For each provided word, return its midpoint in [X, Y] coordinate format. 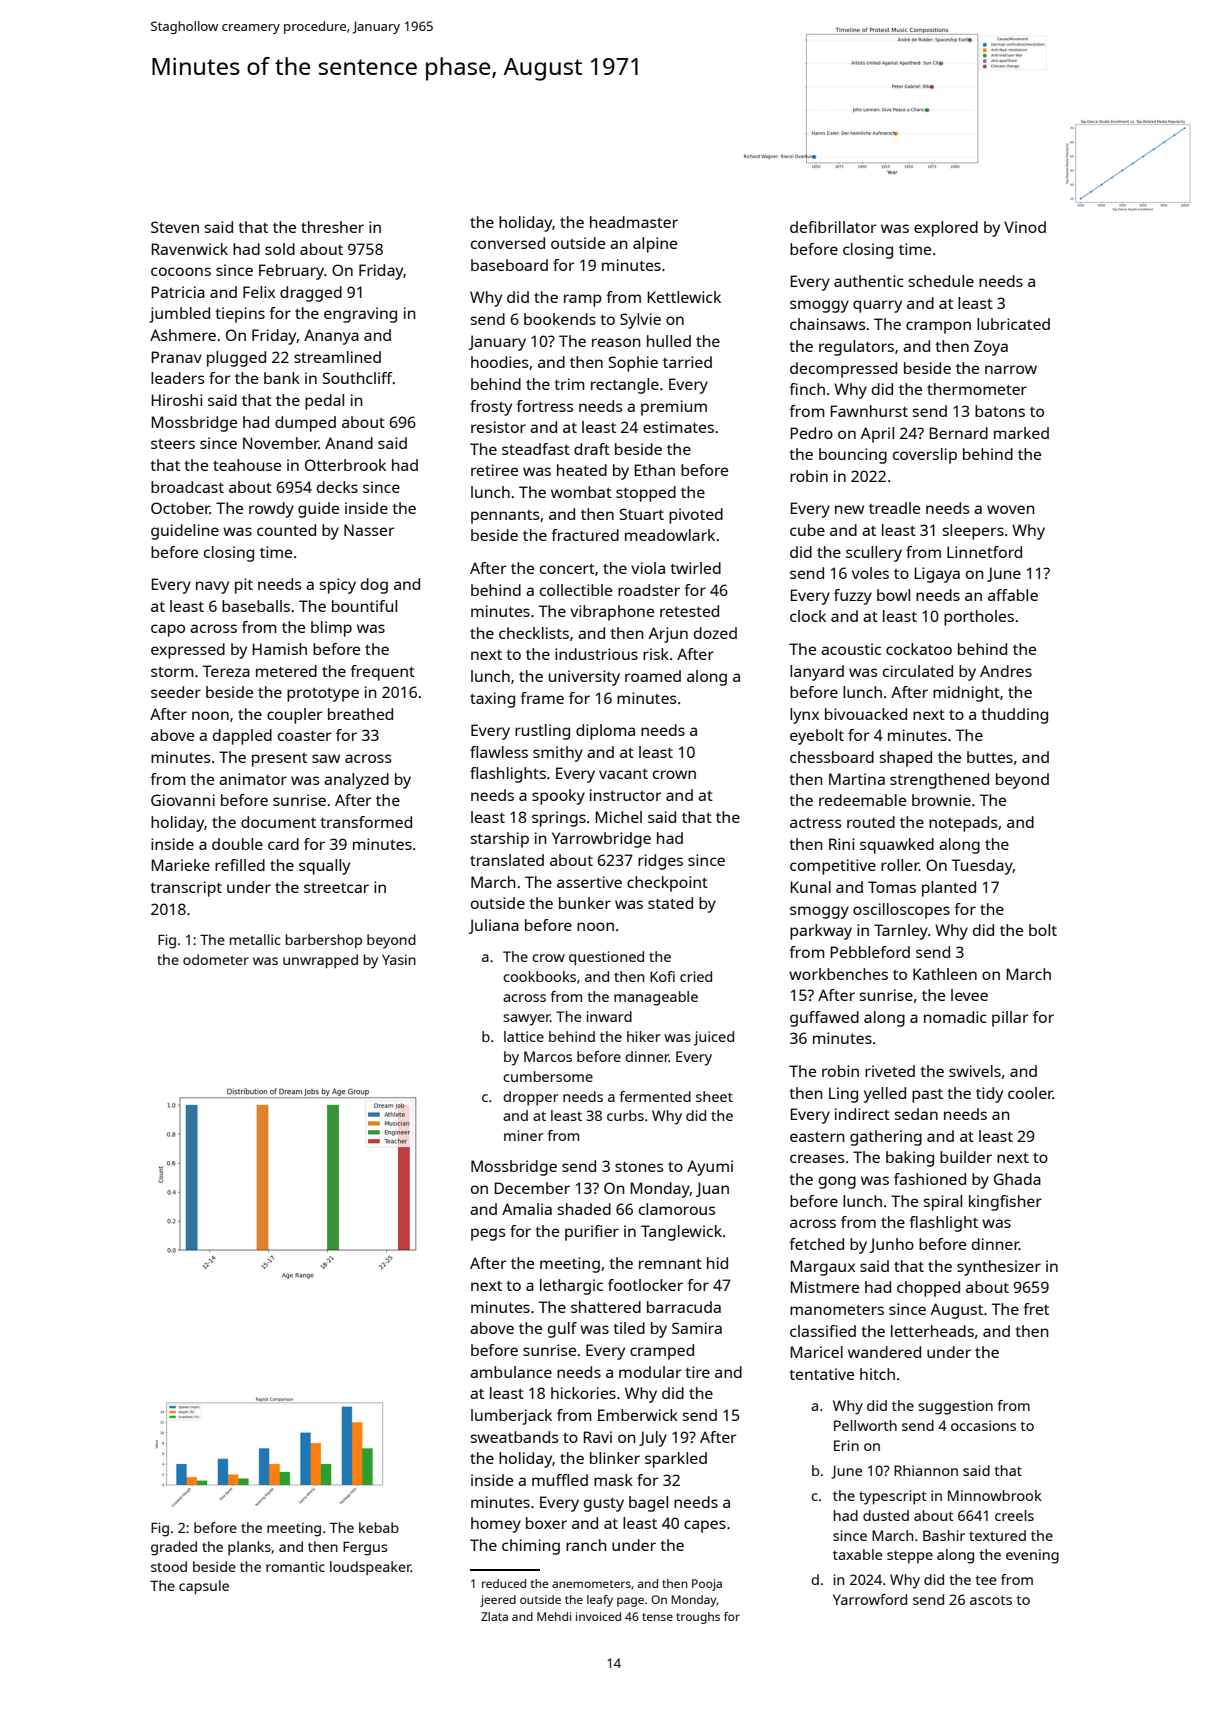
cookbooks [539, 976]
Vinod [1025, 227]
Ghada [1017, 1179]
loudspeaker [370, 1568]
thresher [332, 227]
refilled [240, 865]
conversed [508, 243]
